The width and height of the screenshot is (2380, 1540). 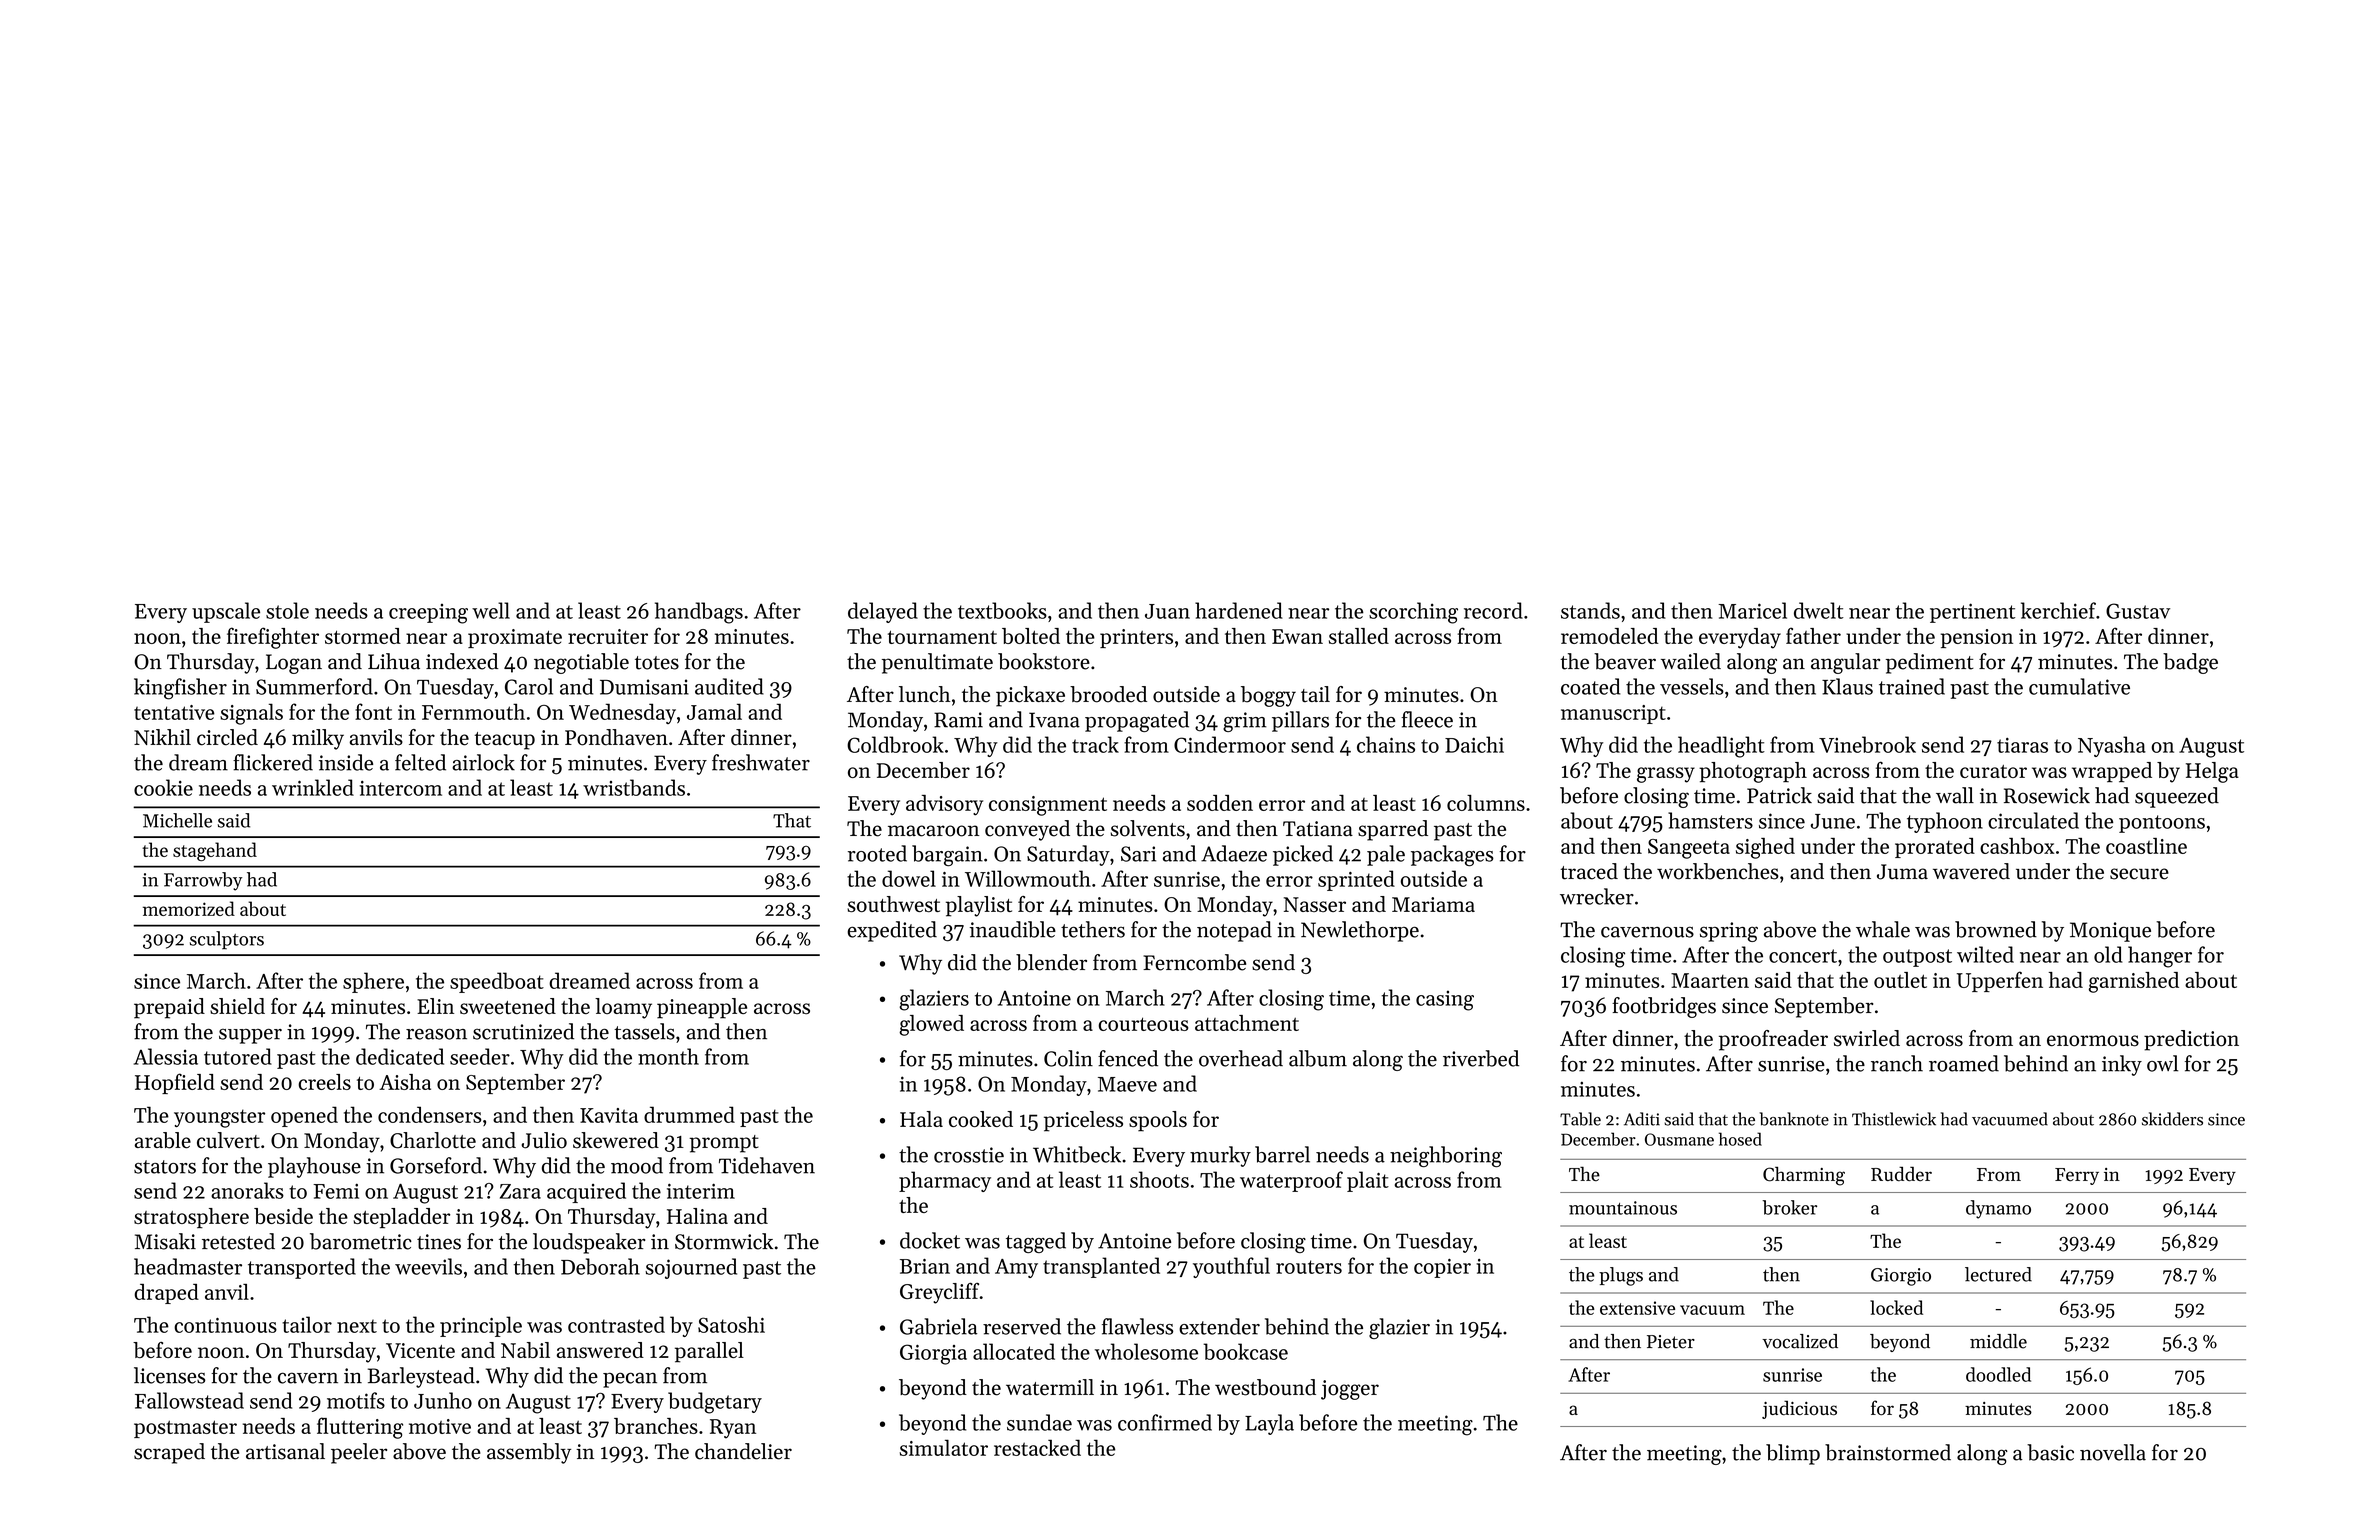 What do you see at coordinates (497, 982) in the screenshot?
I see `speedboat` at bounding box center [497, 982].
